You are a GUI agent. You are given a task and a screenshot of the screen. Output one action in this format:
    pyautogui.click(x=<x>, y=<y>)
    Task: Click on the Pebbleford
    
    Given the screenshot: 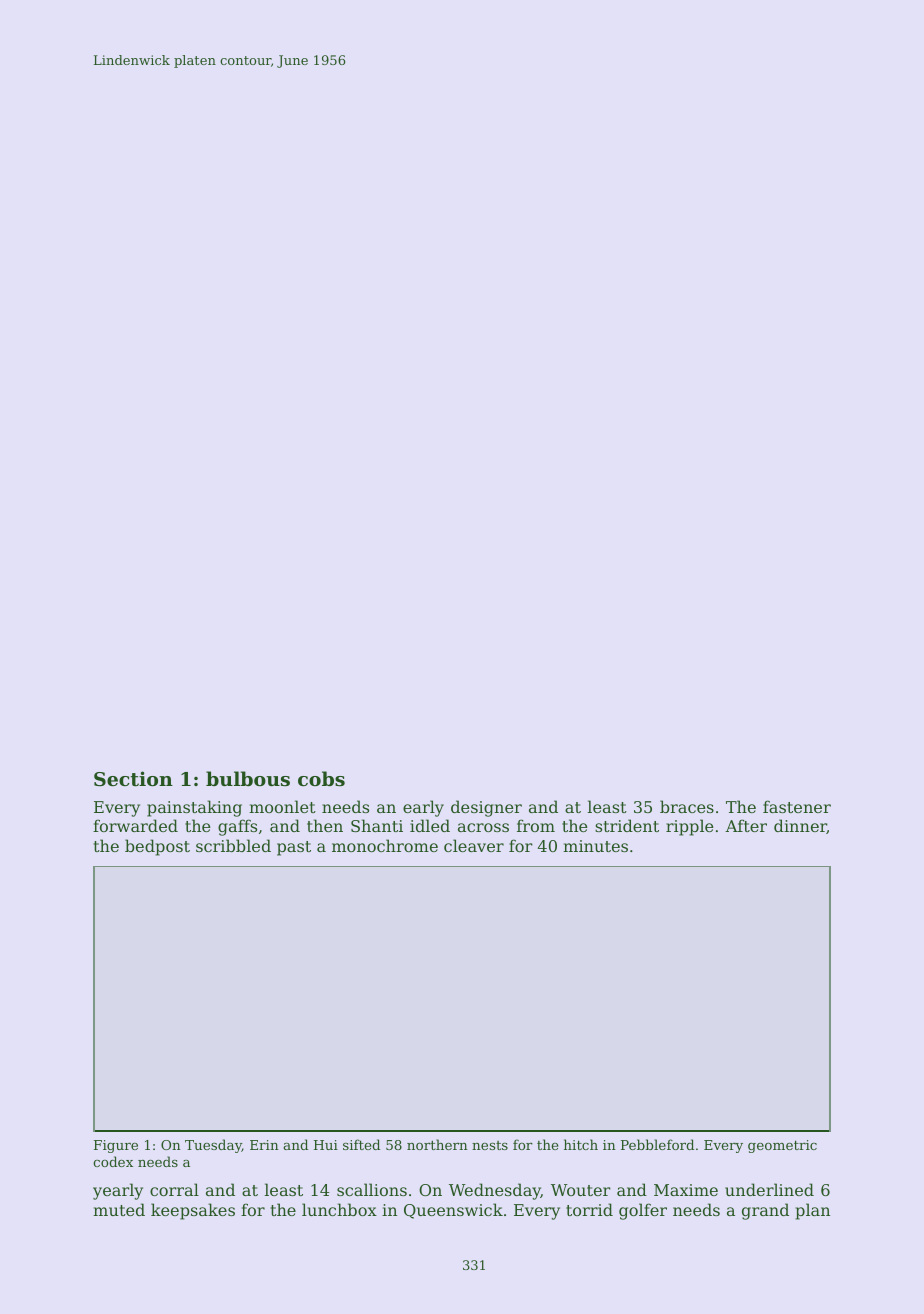 What is the action you would take?
    pyautogui.click(x=657, y=1144)
